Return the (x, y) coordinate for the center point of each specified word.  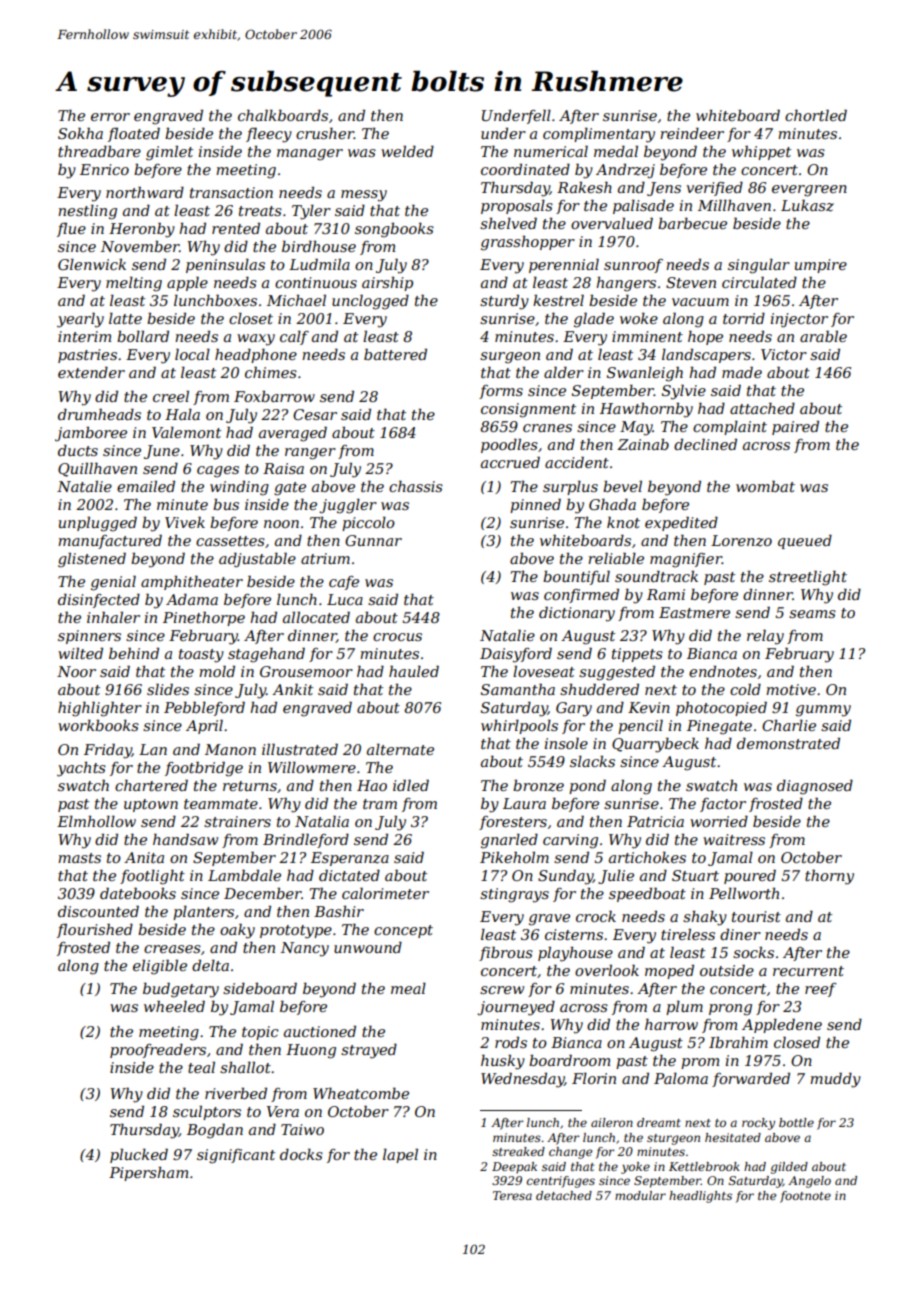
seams (812, 614)
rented (236, 228)
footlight (152, 877)
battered (395, 354)
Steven (691, 282)
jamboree (91, 434)
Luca (345, 599)
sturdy (504, 302)
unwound (368, 947)
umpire (821, 266)
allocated (316, 617)
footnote (805, 1197)
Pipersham (148, 1174)
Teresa (512, 1195)
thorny (829, 877)
